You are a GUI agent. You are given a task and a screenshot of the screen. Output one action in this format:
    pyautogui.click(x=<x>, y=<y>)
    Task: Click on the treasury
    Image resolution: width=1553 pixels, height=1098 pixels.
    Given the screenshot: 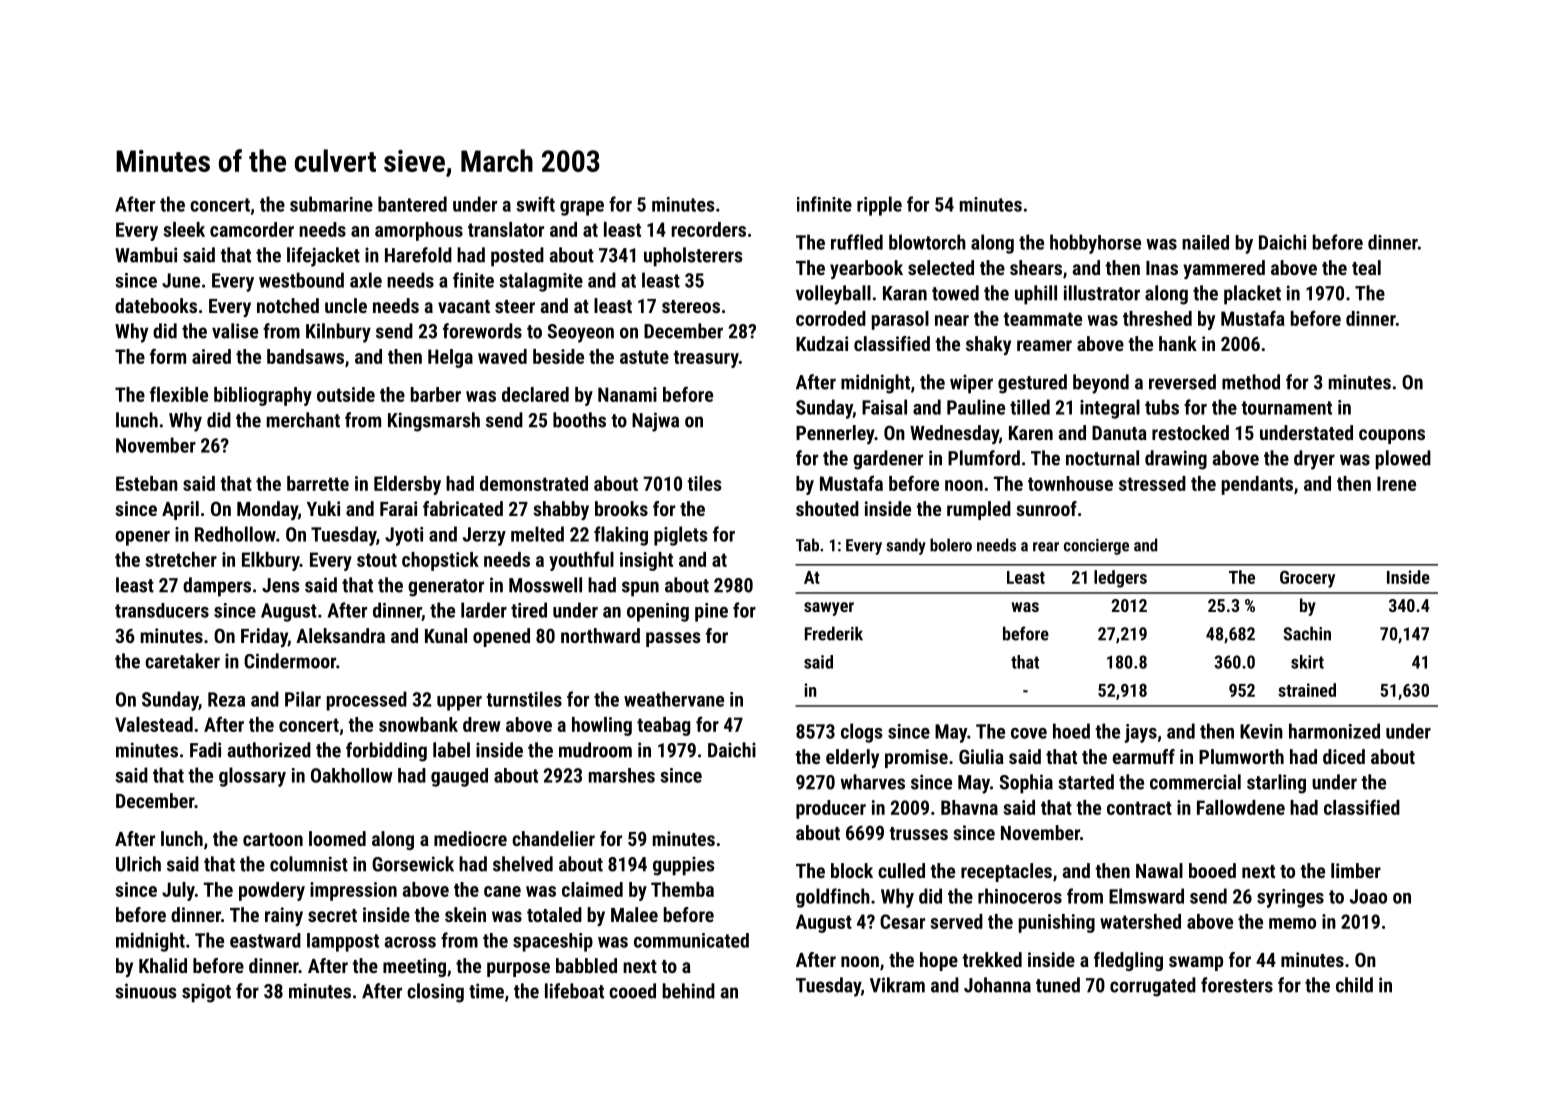 What is the action you would take?
    pyautogui.click(x=706, y=359)
